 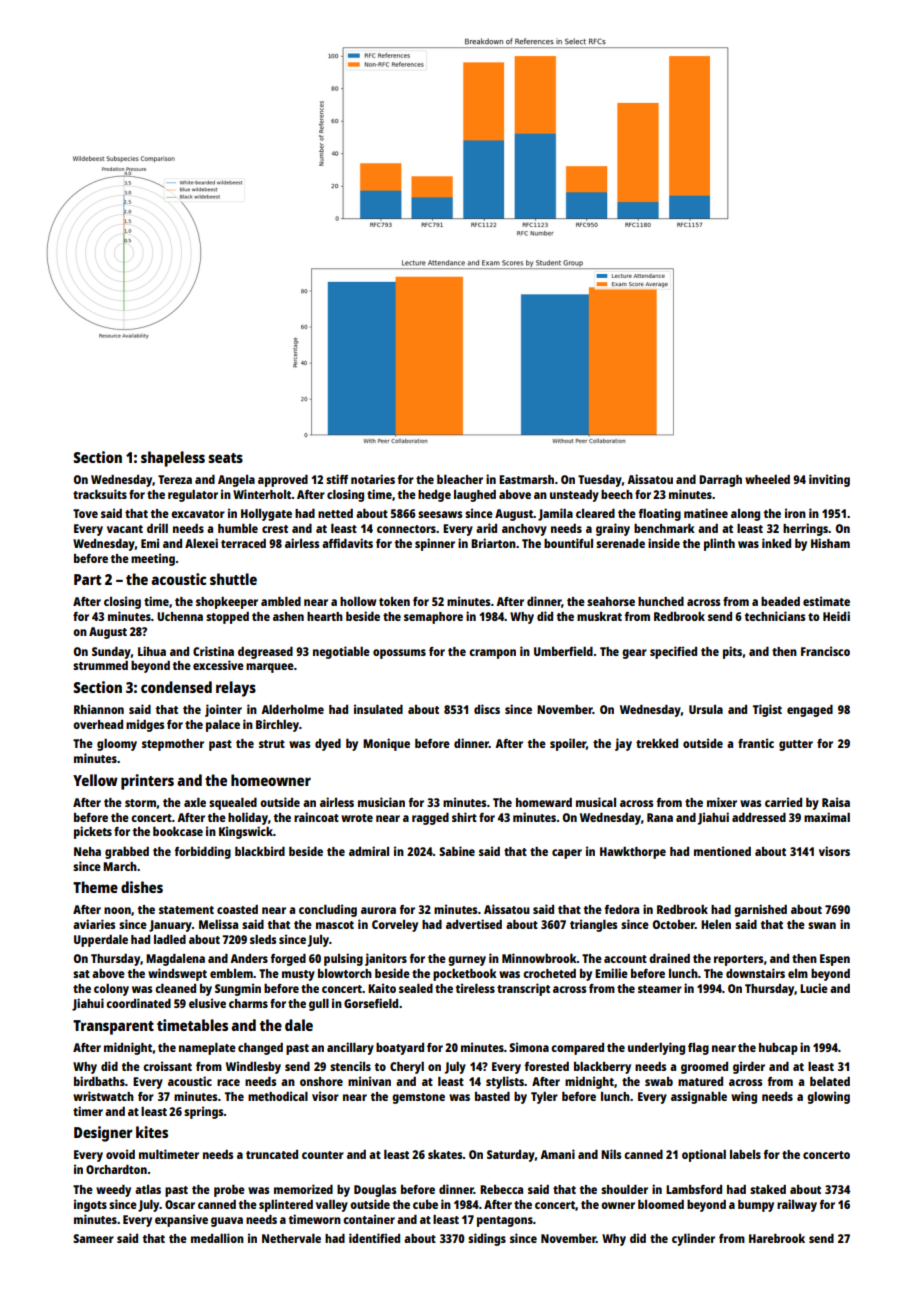 What do you see at coordinates (173, 459) in the screenshot?
I see `shapeless` at bounding box center [173, 459].
